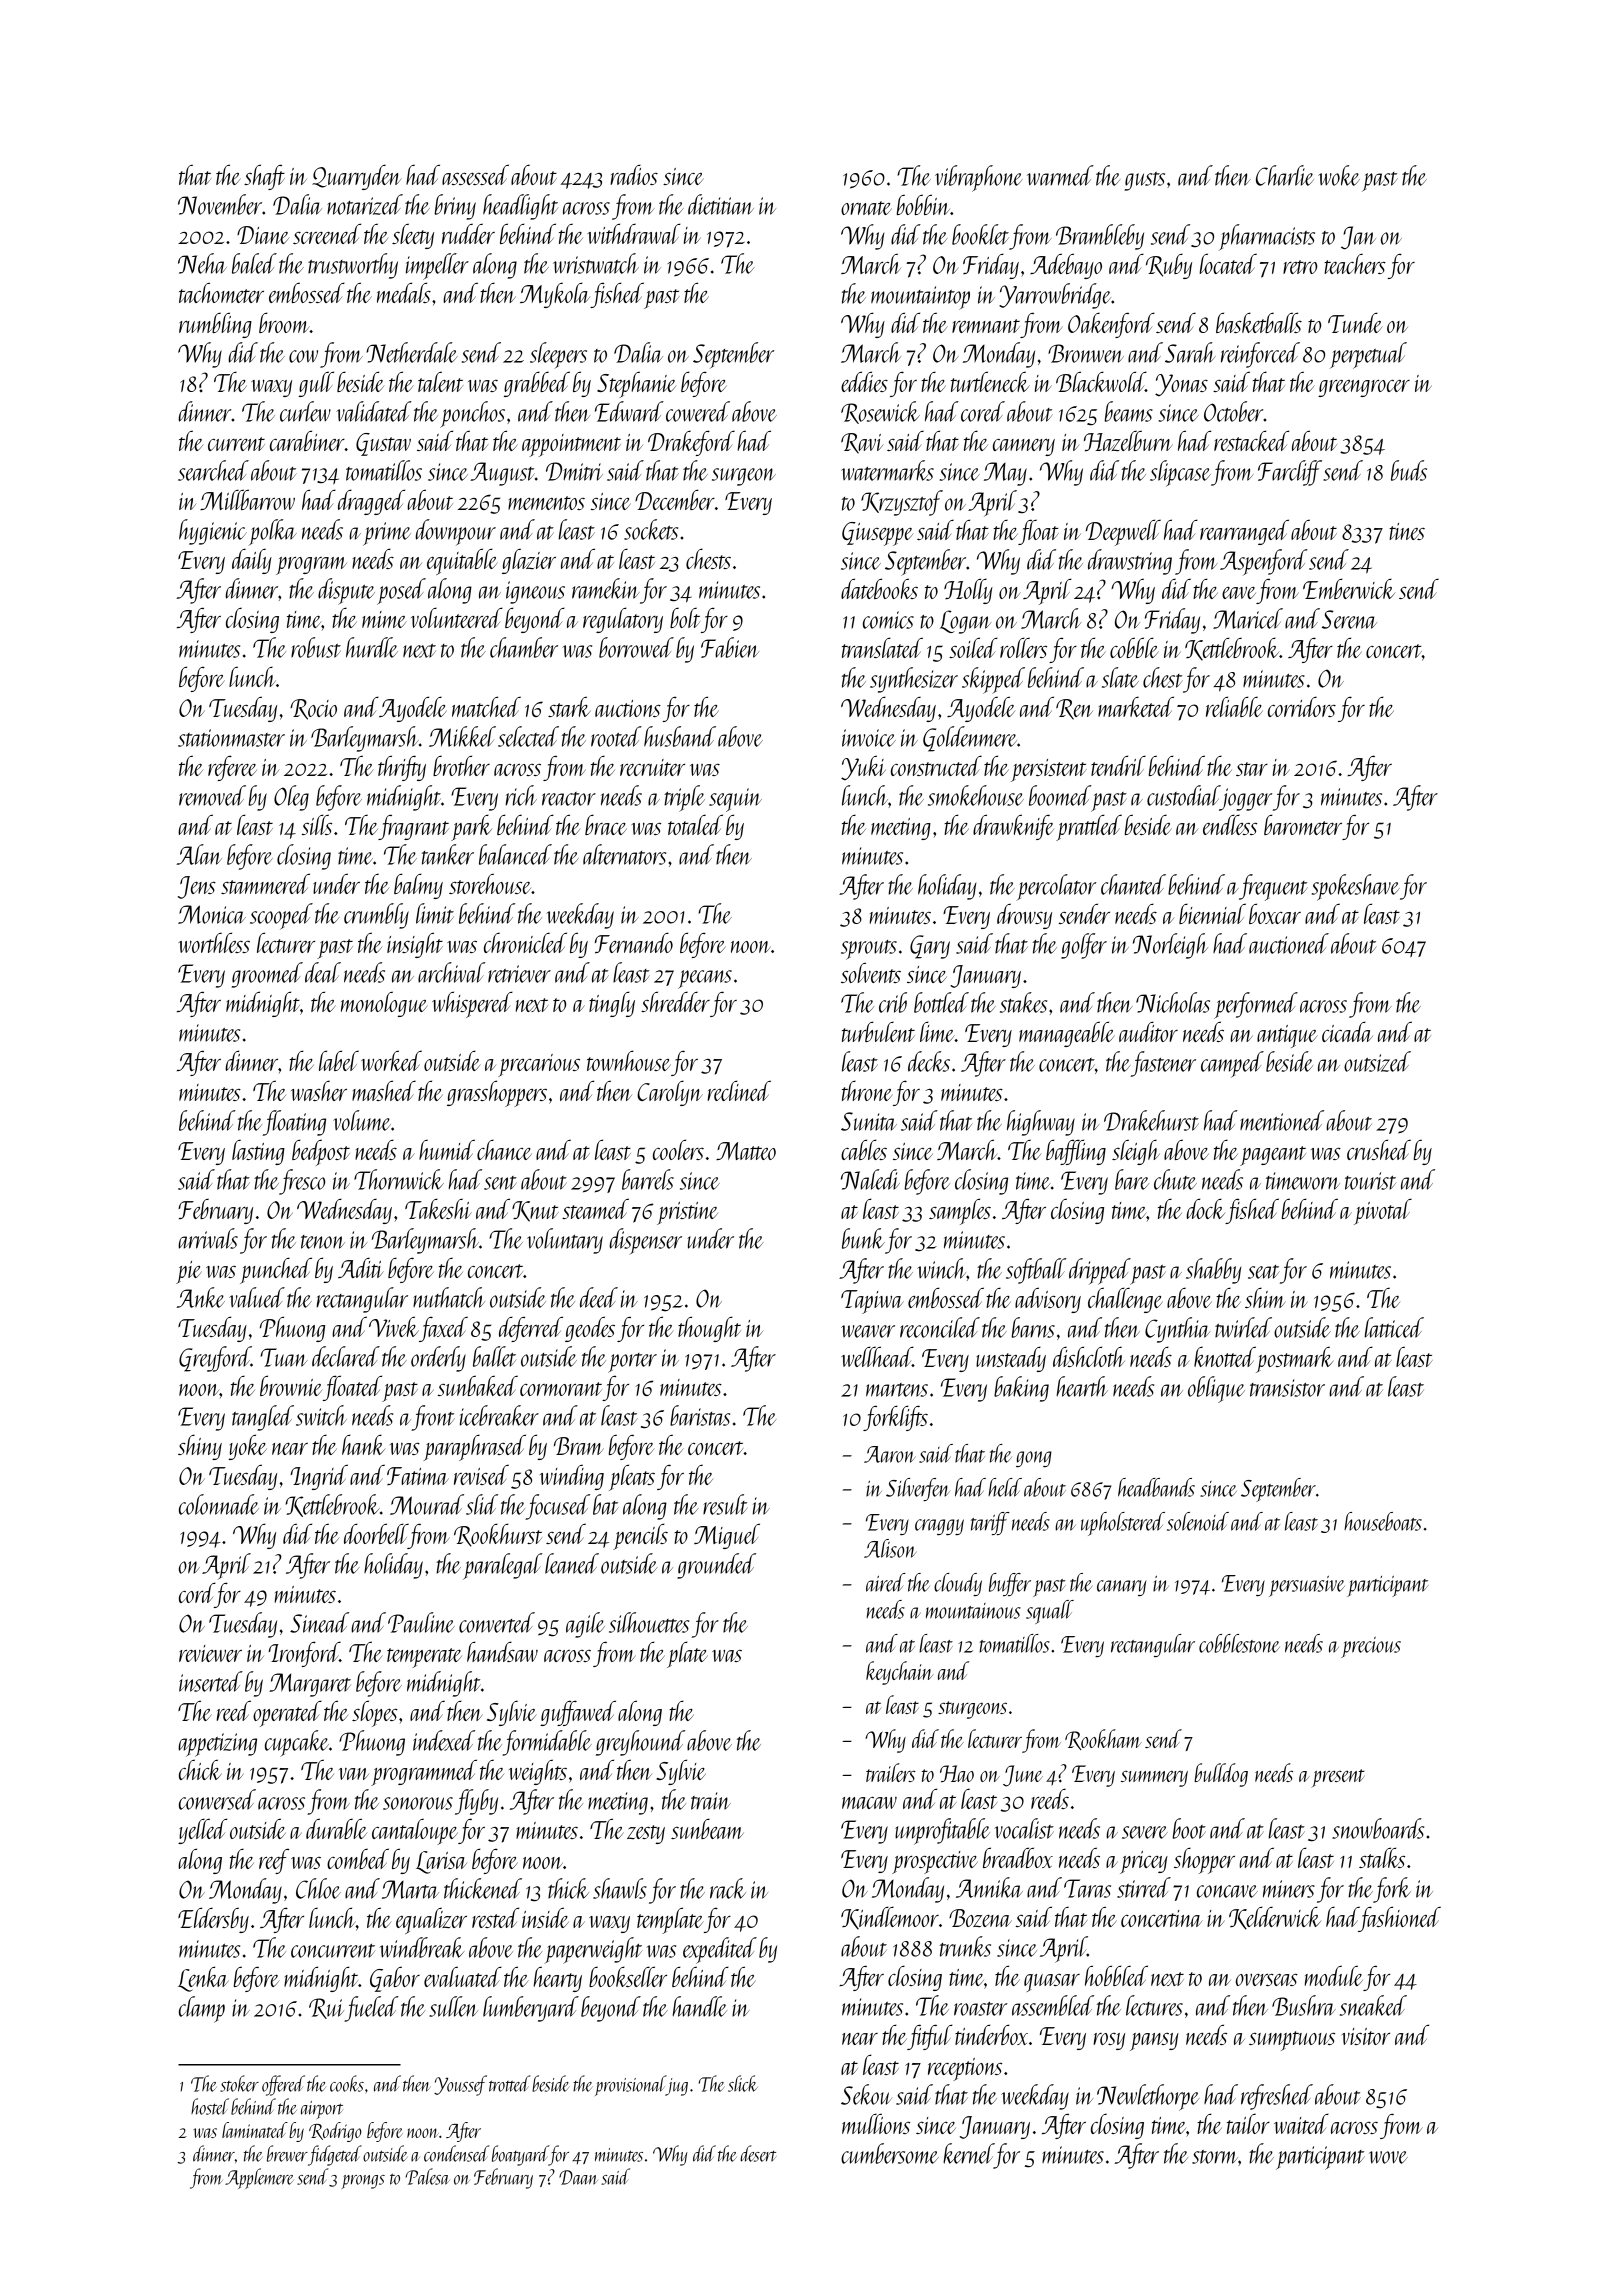 This page has height=2292, width=1620. I want to click on cumbersome, so click(890, 2153).
